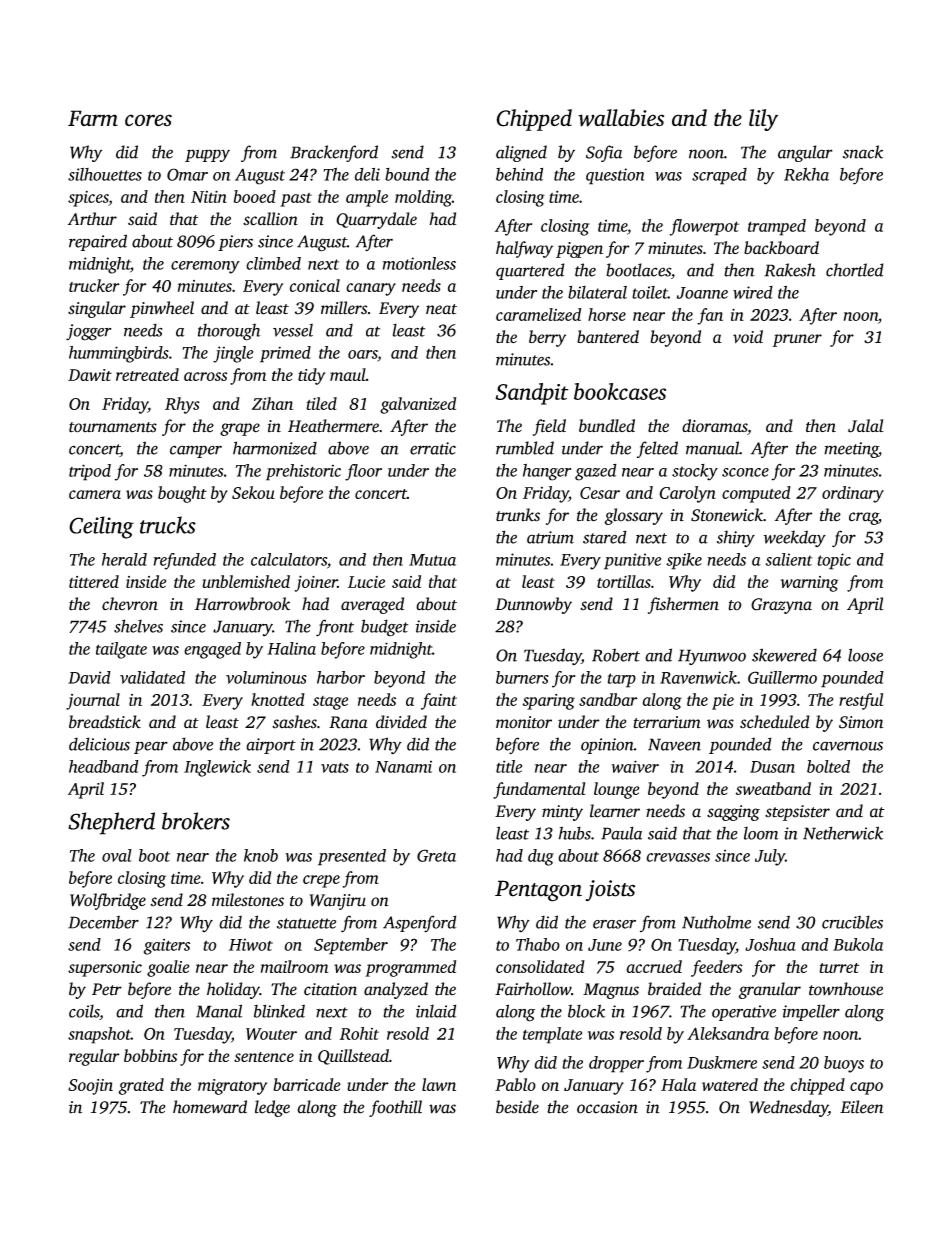 Image resolution: width=952 pixels, height=1233 pixels. What do you see at coordinates (866, 1088) in the image?
I see `capo` at bounding box center [866, 1088].
